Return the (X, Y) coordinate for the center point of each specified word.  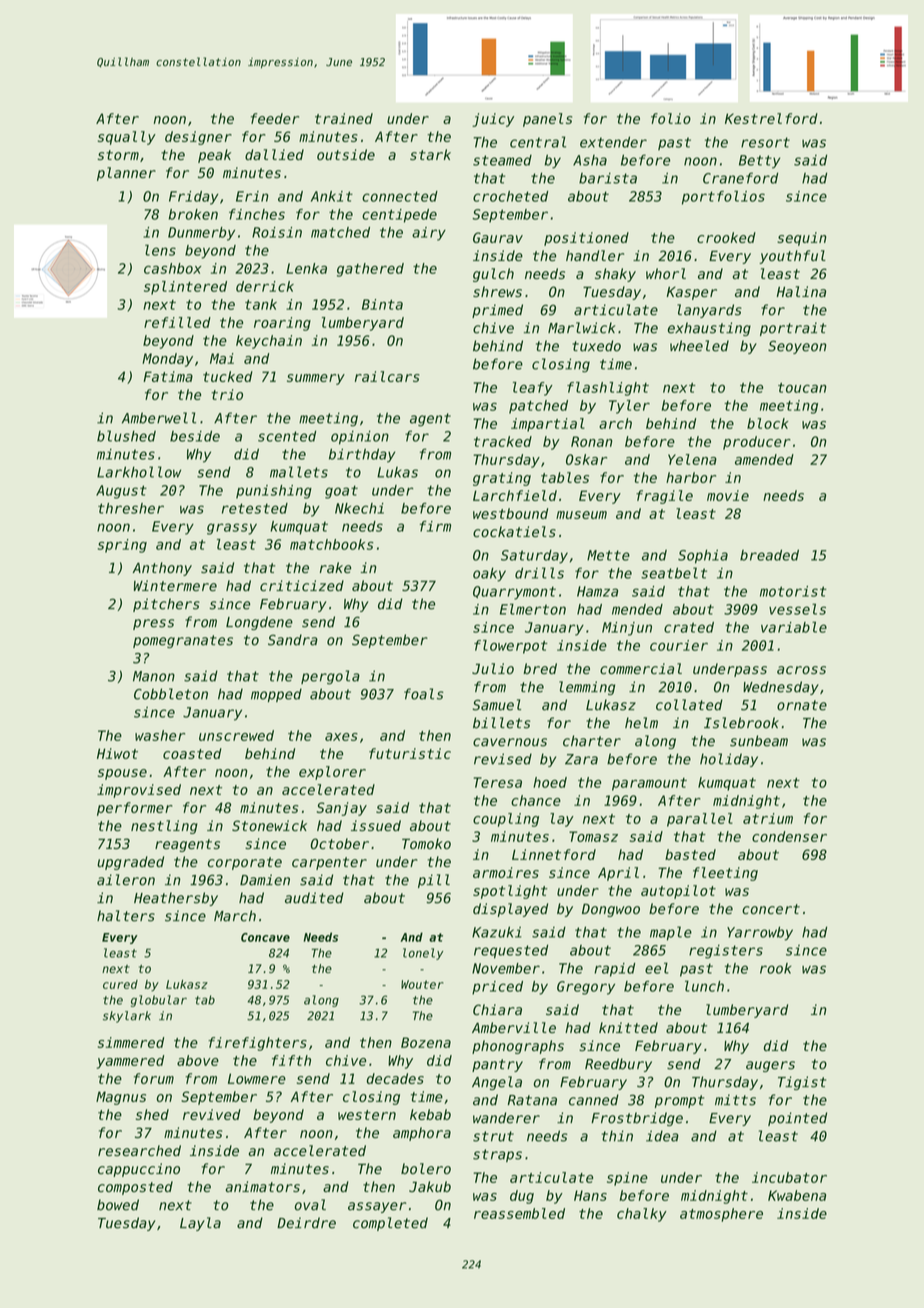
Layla (200, 1224)
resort (765, 142)
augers (770, 1066)
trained (344, 118)
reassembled (519, 1213)
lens (160, 250)
